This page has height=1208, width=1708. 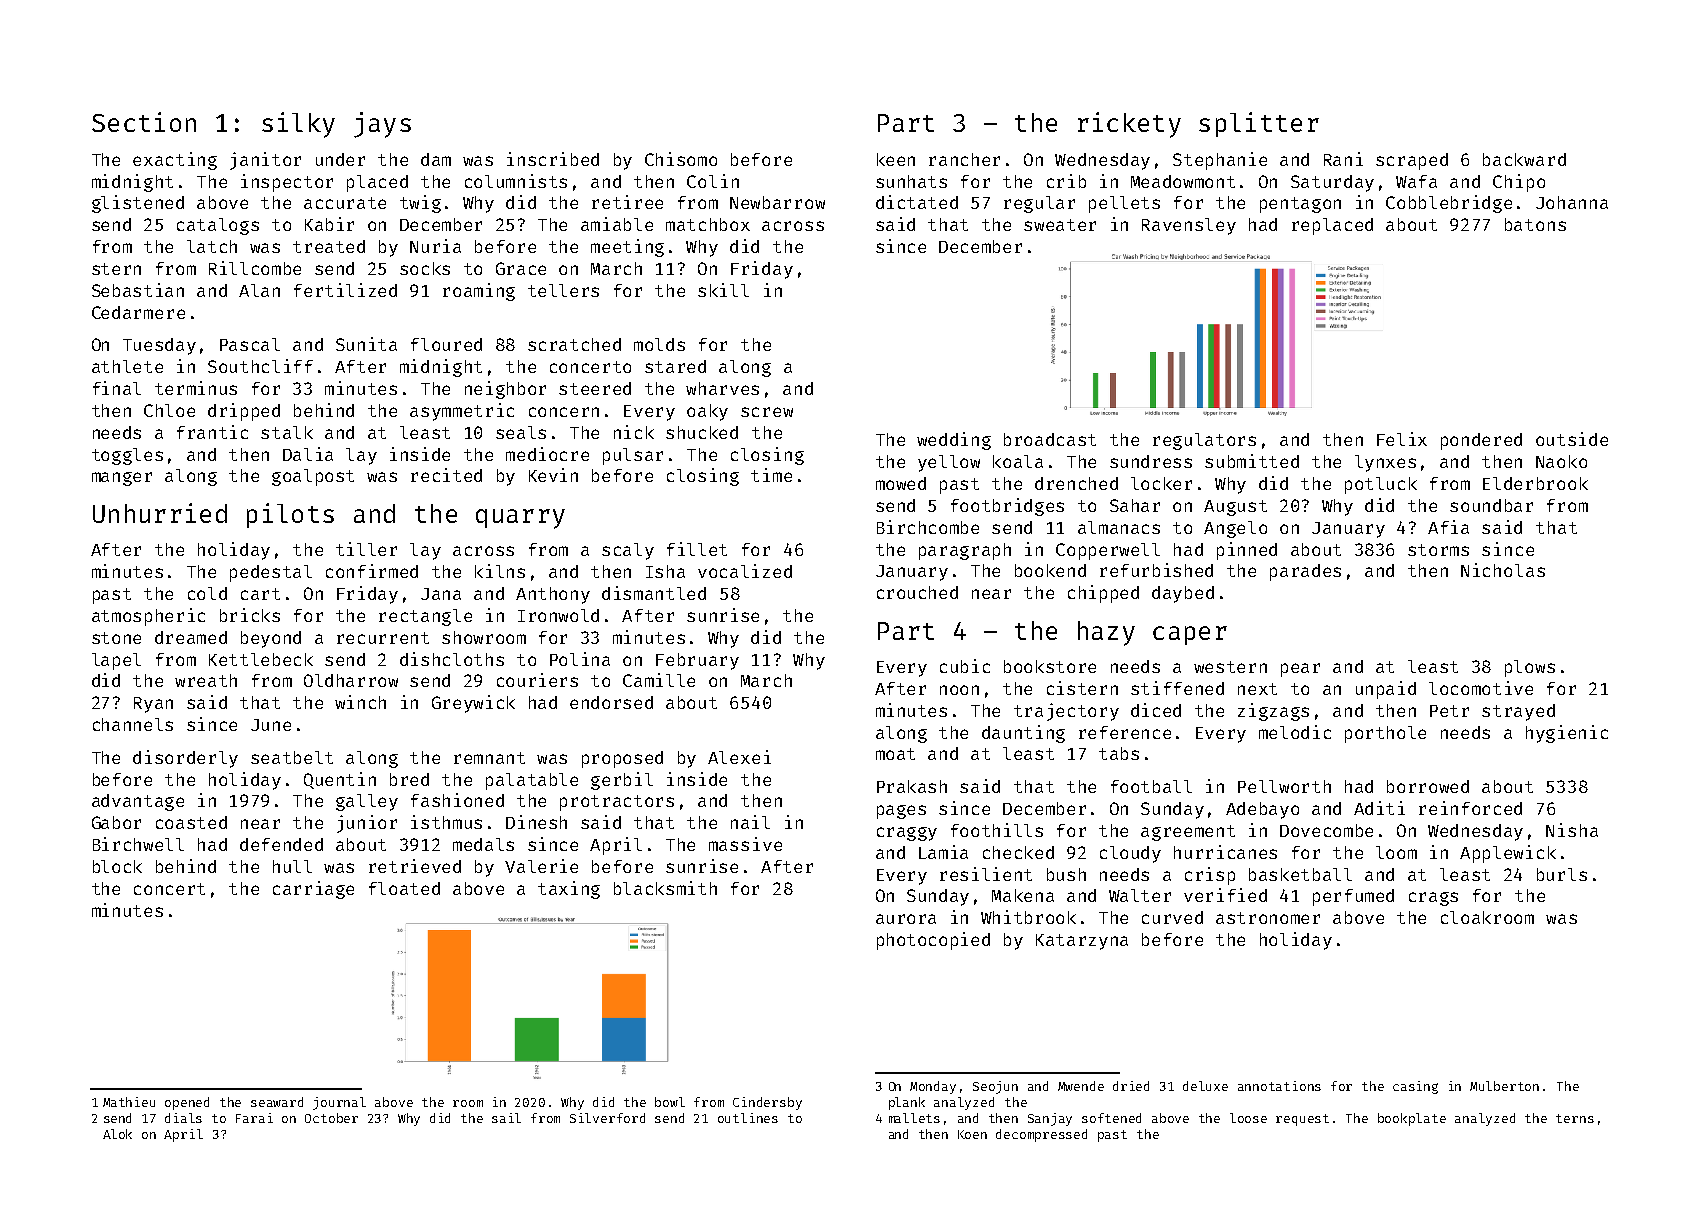 I want to click on tiller, so click(x=366, y=549).
